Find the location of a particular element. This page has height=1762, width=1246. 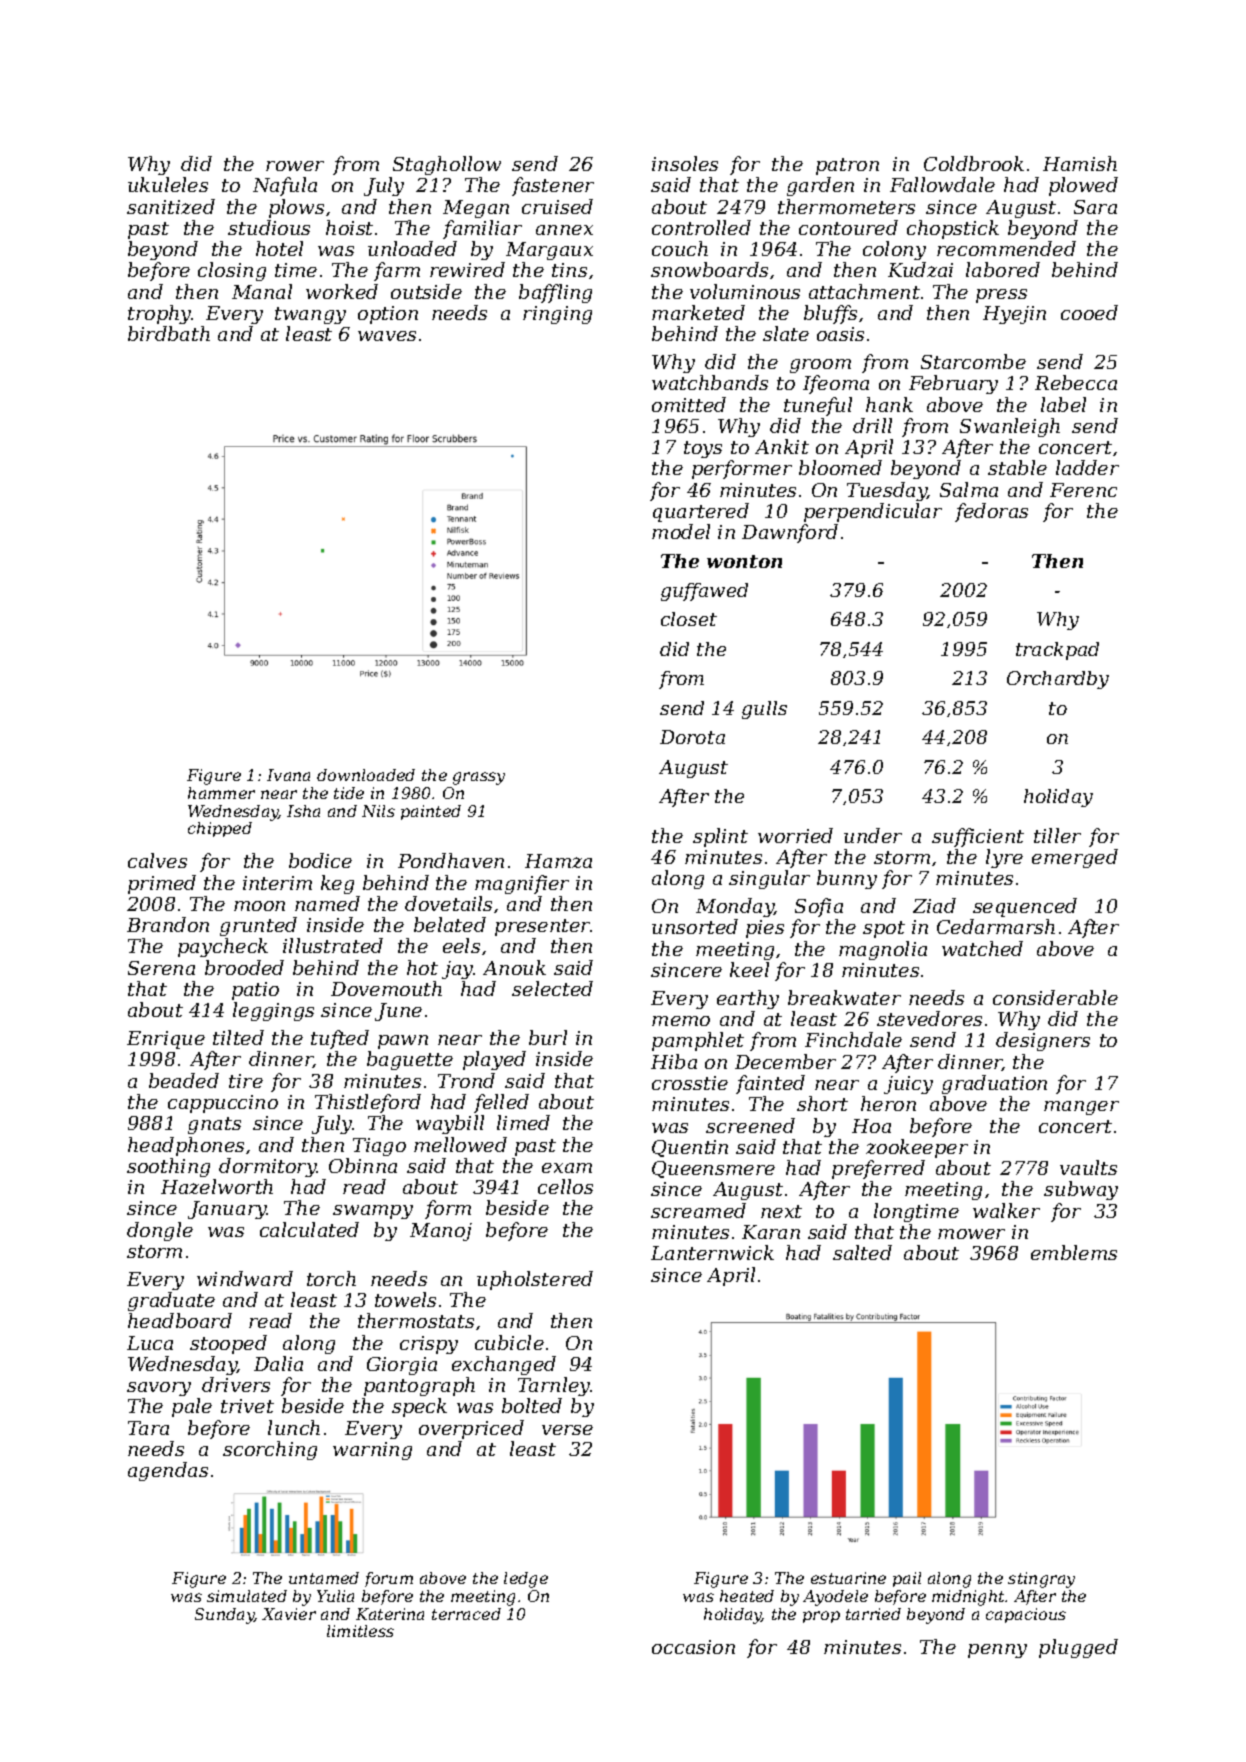

designers is located at coordinates (1043, 1041).
